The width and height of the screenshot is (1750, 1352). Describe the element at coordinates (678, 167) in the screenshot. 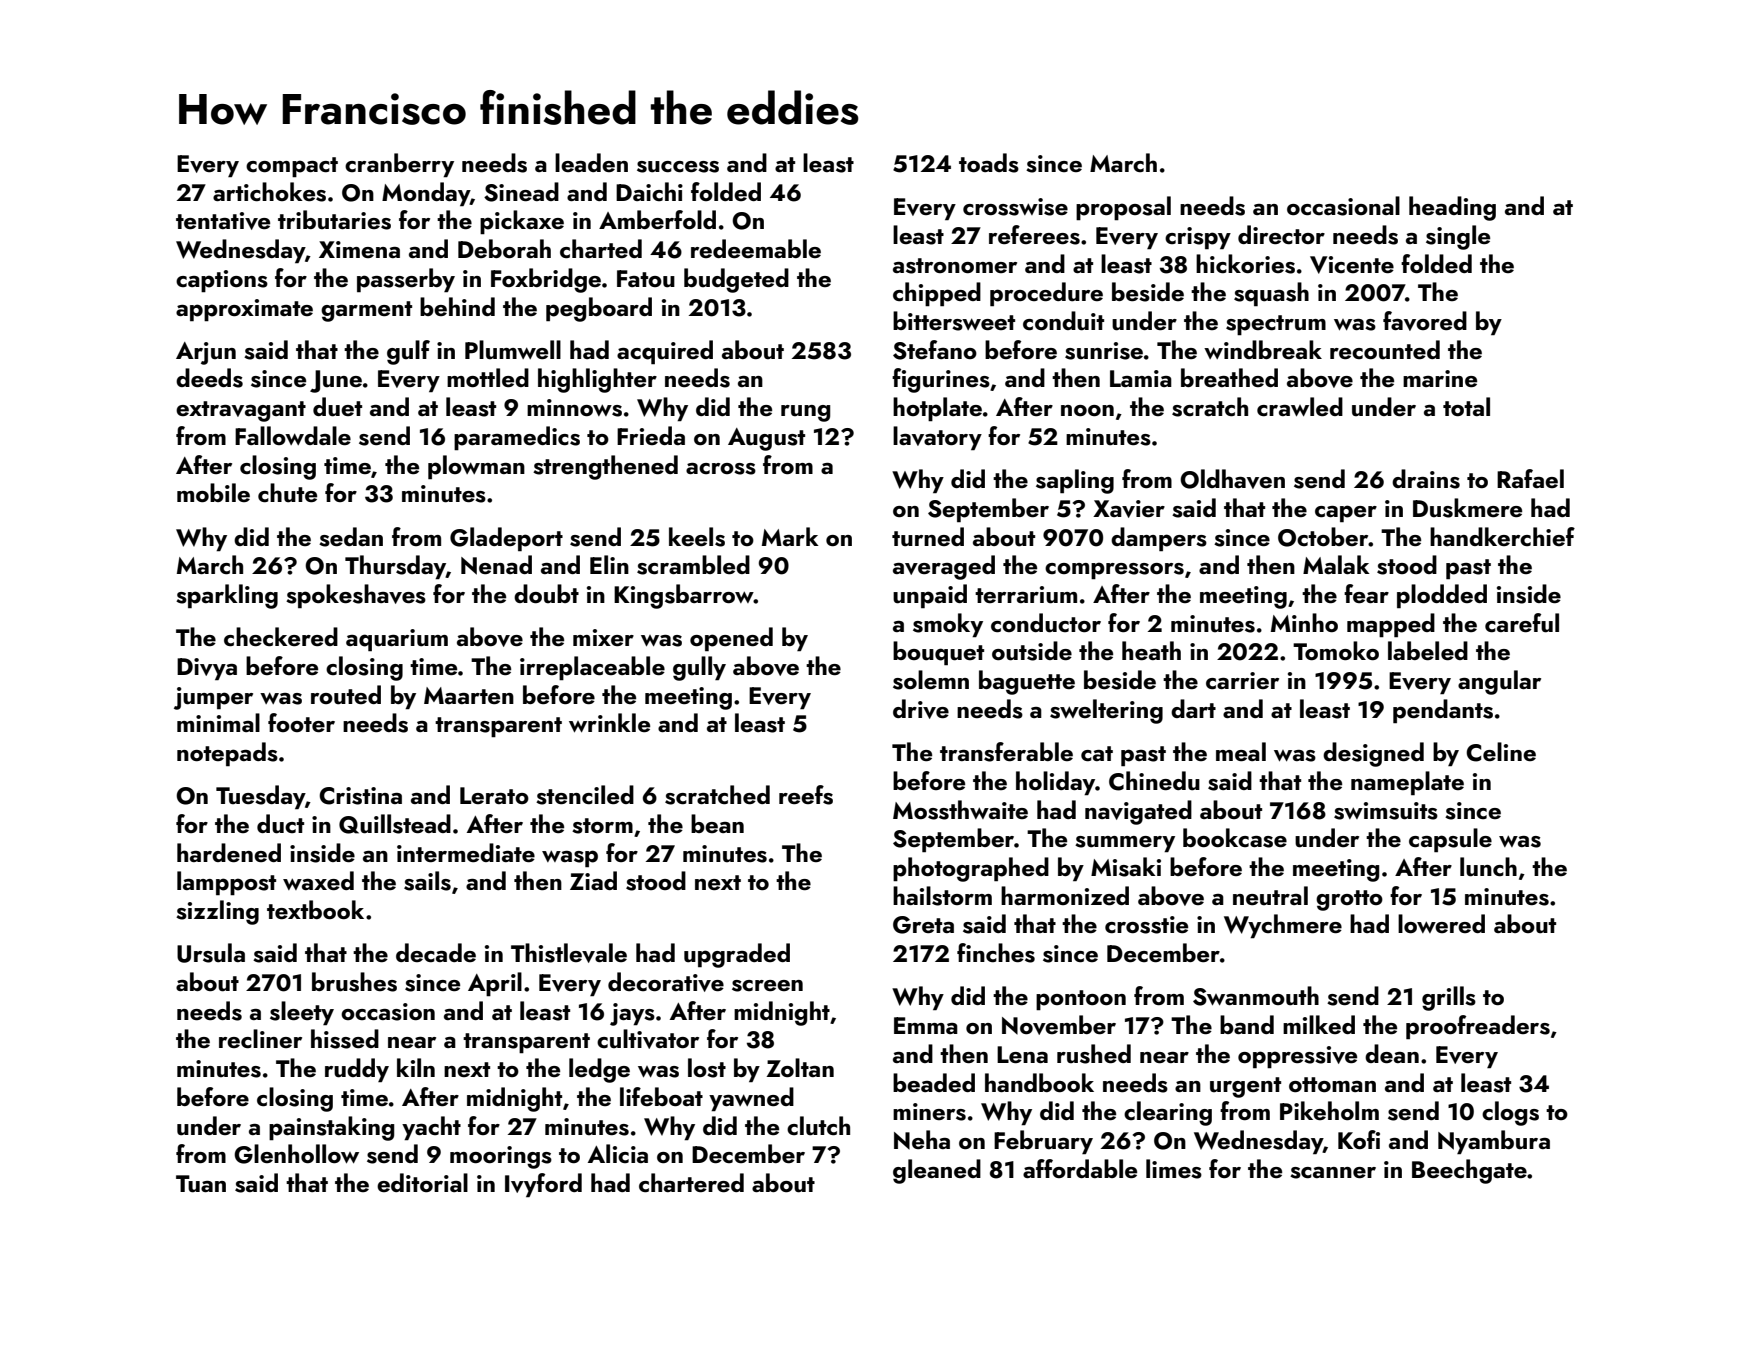

I see `success` at that location.
